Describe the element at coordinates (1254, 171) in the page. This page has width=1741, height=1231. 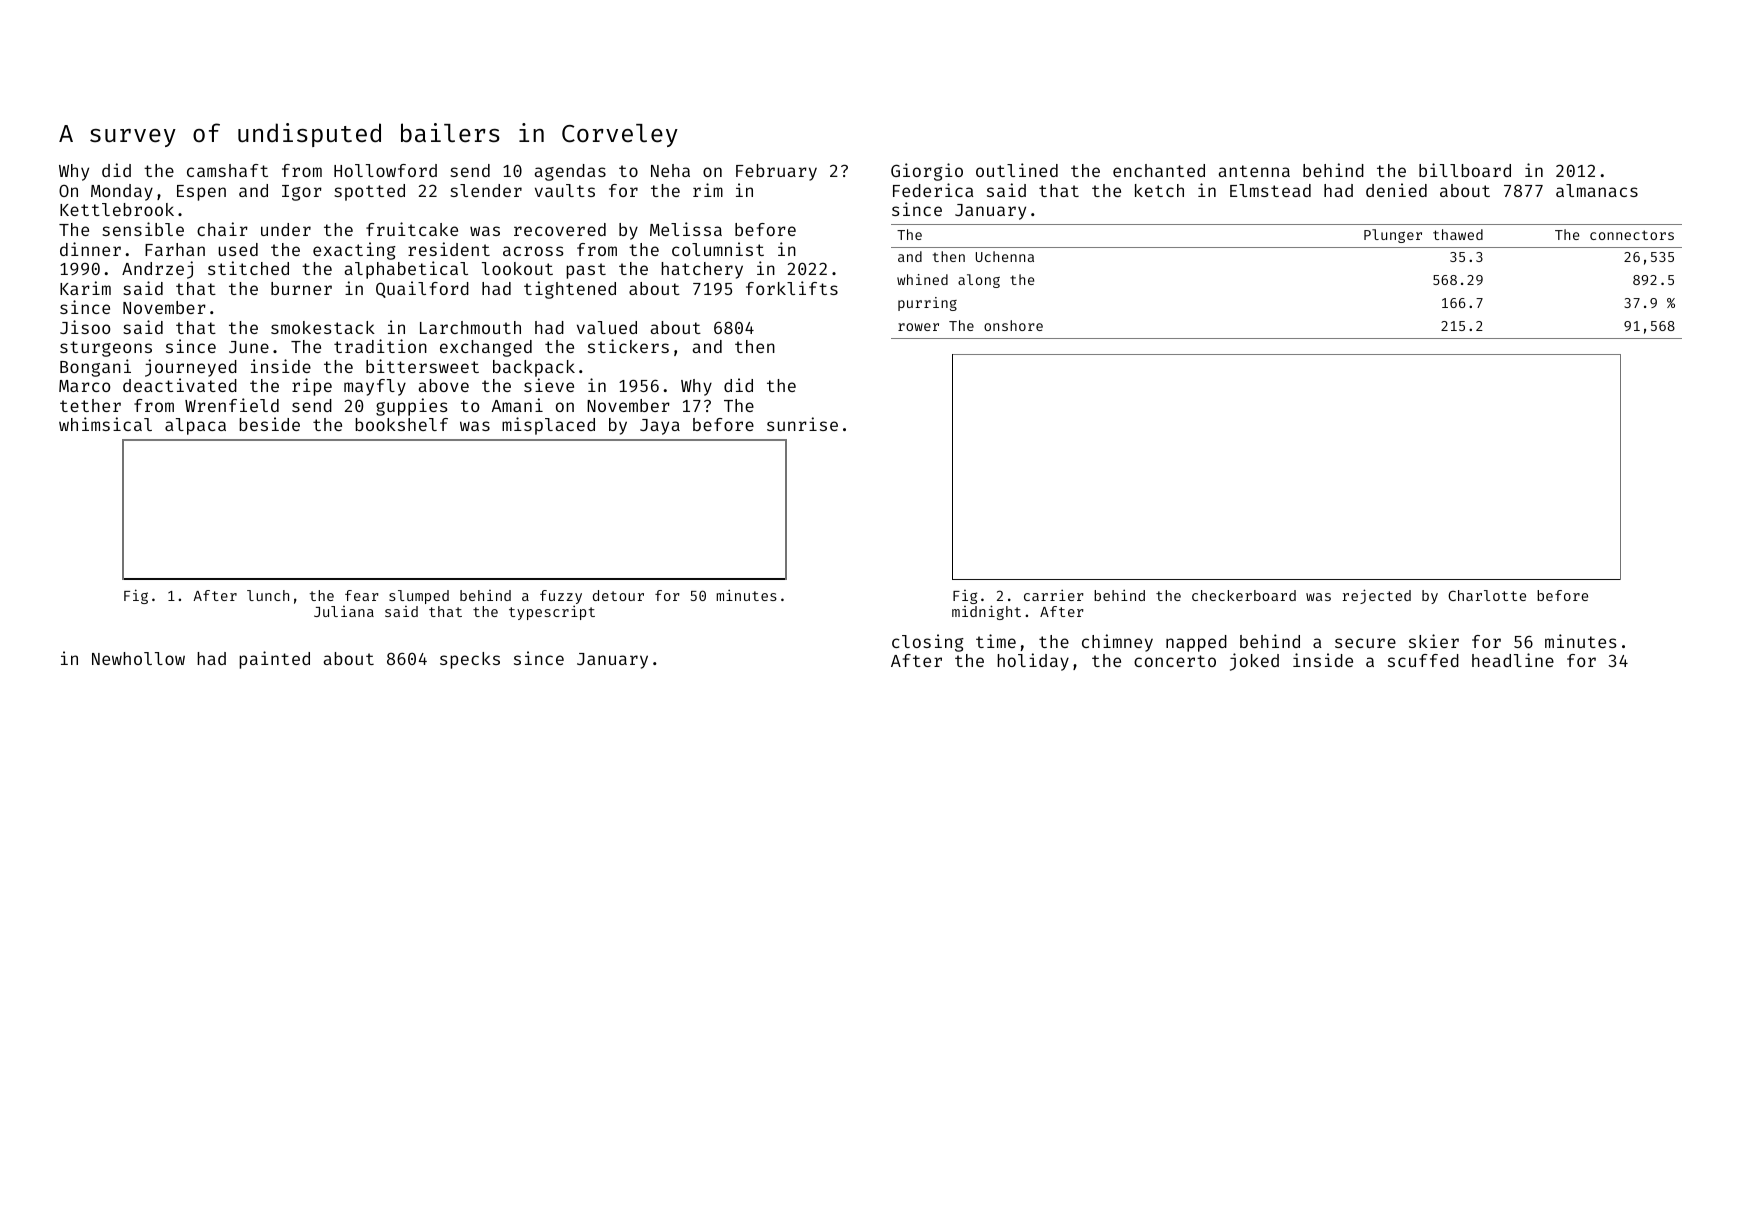
I see `antenna` at that location.
